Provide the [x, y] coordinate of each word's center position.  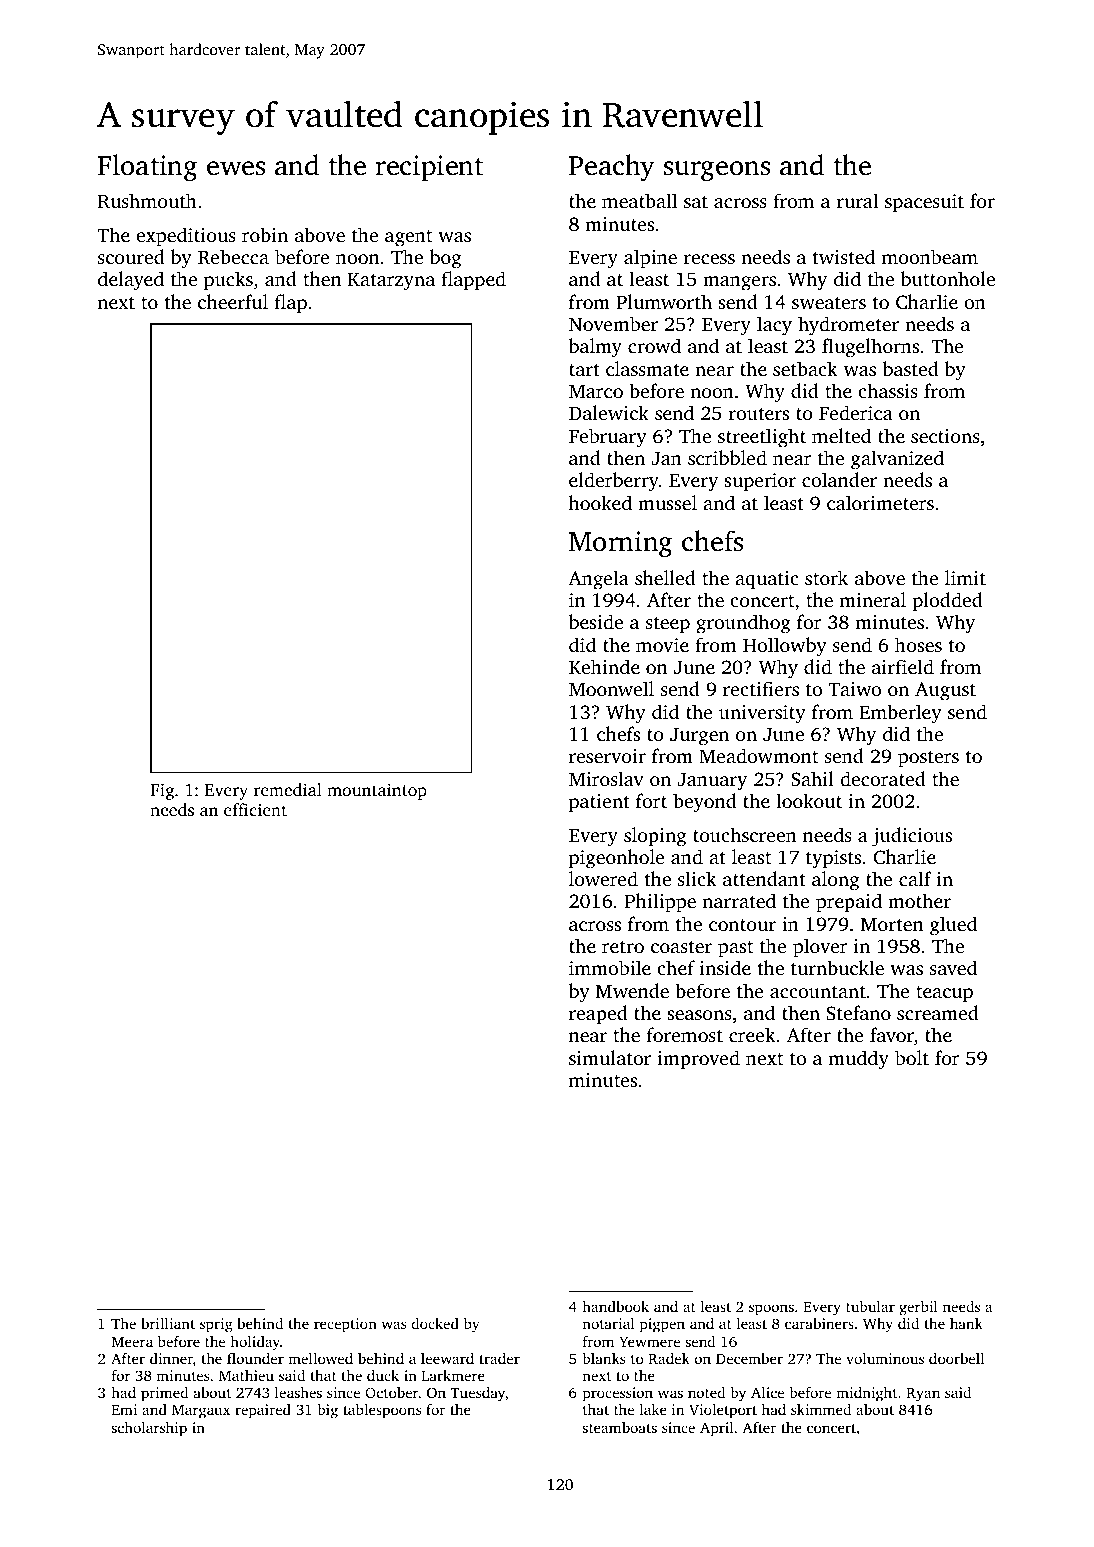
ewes [236, 168]
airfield [903, 666]
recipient [429, 168]
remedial [288, 789]
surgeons [717, 171]
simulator [610, 1057]
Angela [598, 580]
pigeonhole [617, 859]
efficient [255, 809]
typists [833, 859]
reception [345, 1325]
